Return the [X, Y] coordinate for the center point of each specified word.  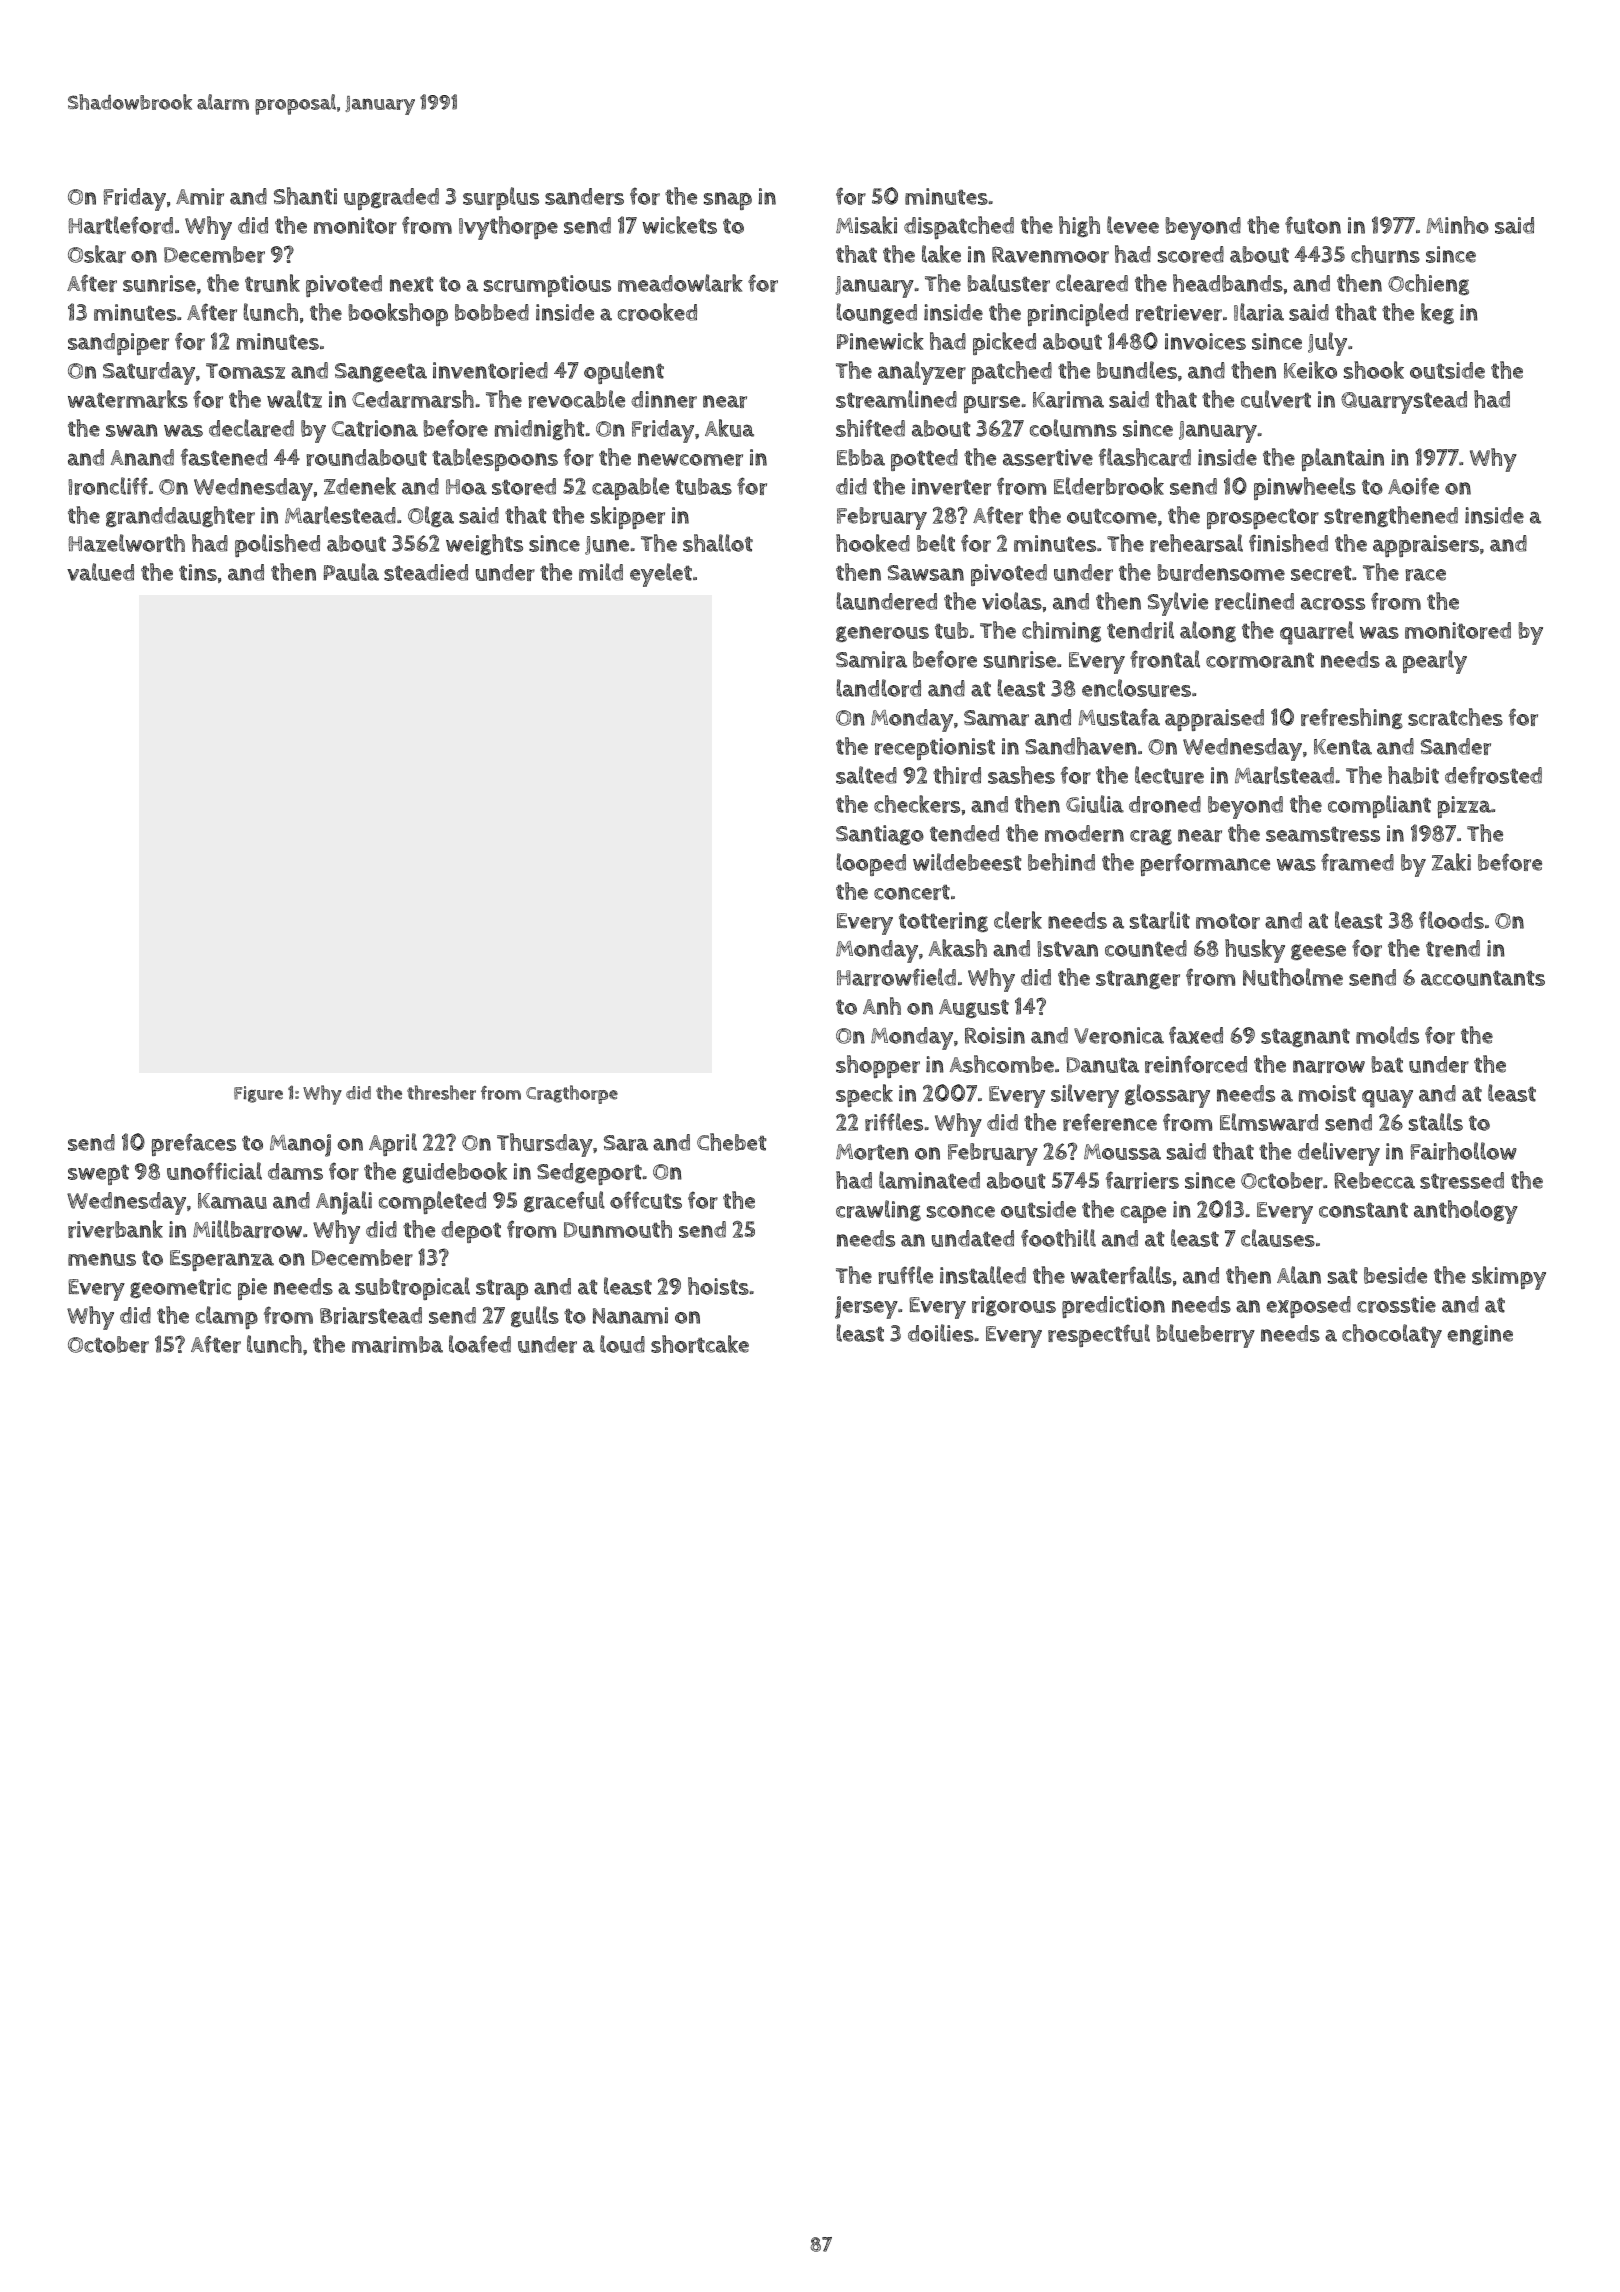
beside [1395, 1275]
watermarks [128, 399]
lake [941, 254]
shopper [878, 1066]
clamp [227, 1317]
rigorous [1014, 1306]
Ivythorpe [508, 228]
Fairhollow [1464, 1151]
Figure [258, 1094]
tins [198, 572]
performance [1205, 864]
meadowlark [680, 283]
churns [1385, 254]
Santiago [880, 835]
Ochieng [1428, 284]
